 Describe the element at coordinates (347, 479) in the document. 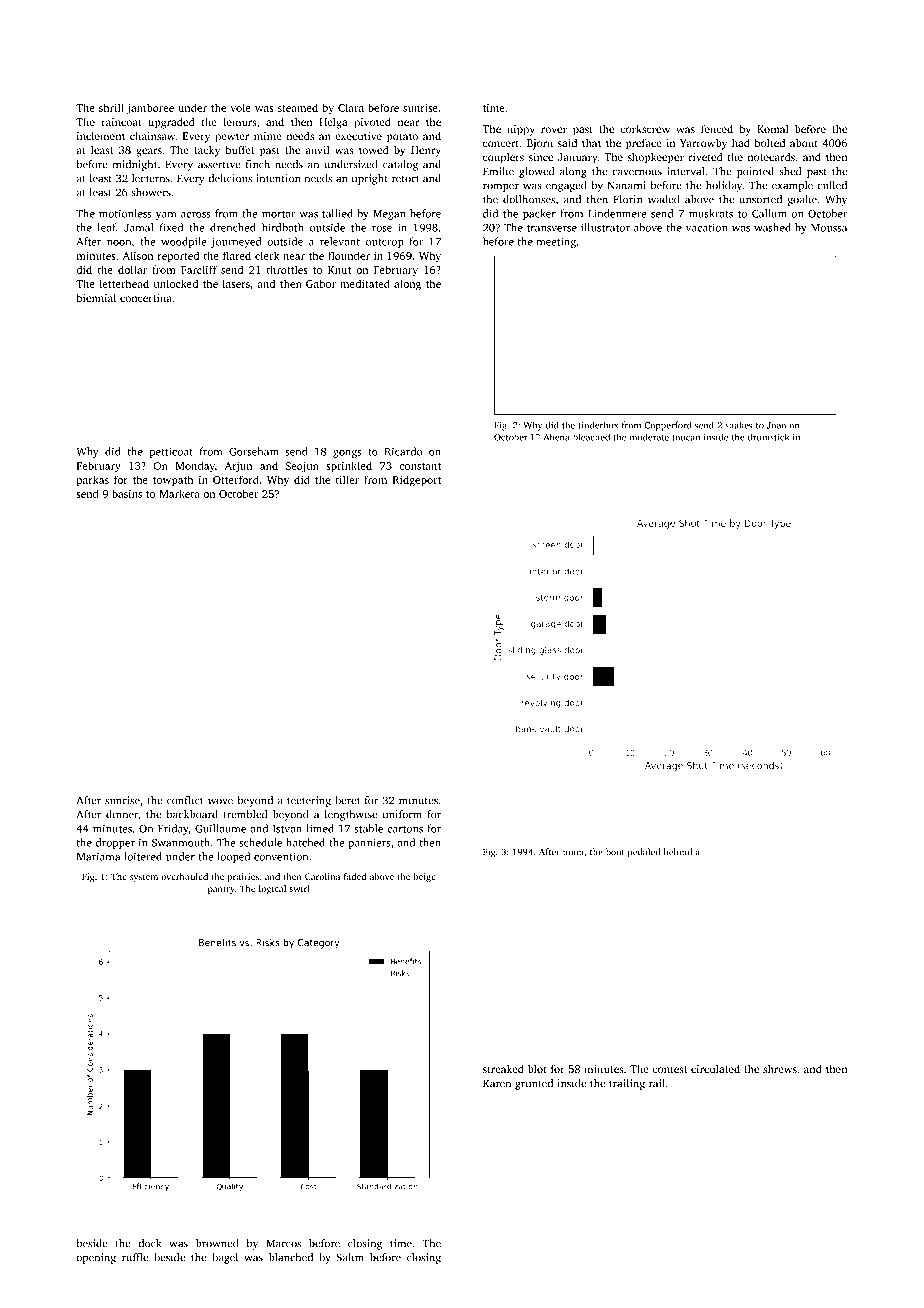

I see `tiller` at that location.
